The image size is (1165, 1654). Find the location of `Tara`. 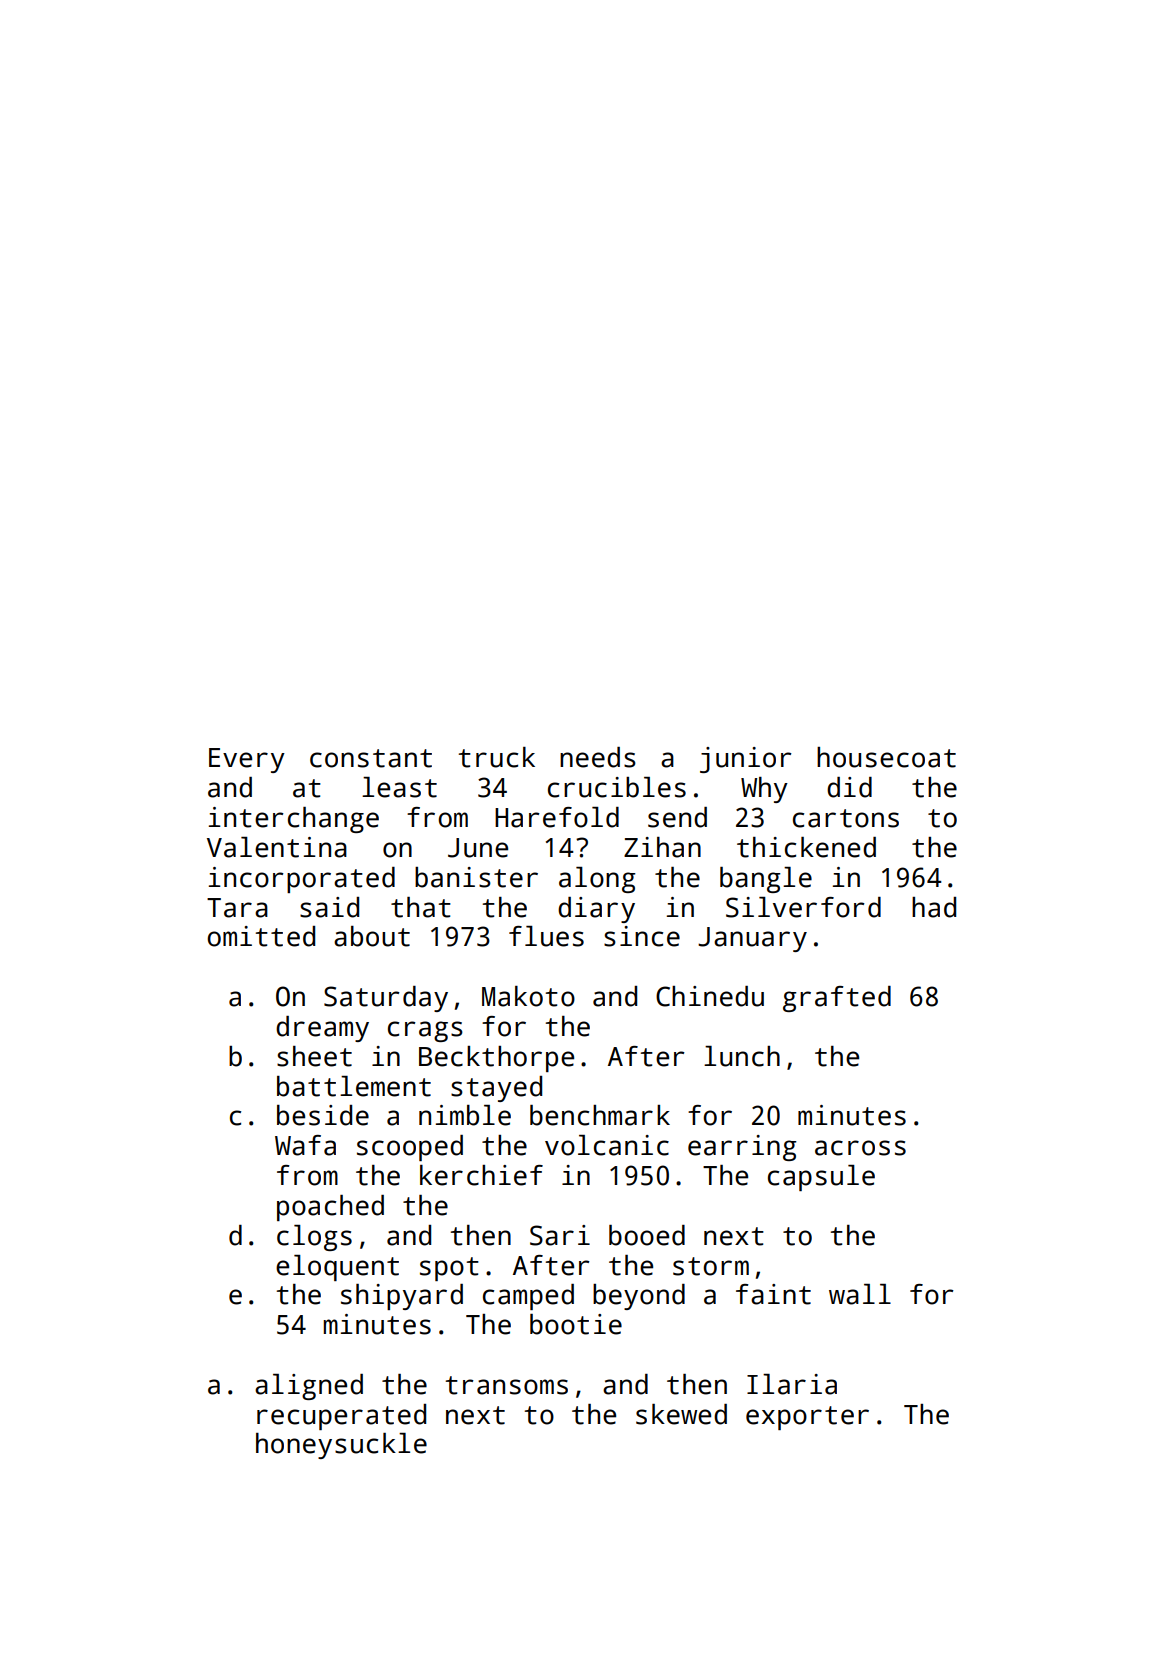

Tara is located at coordinates (237, 908).
